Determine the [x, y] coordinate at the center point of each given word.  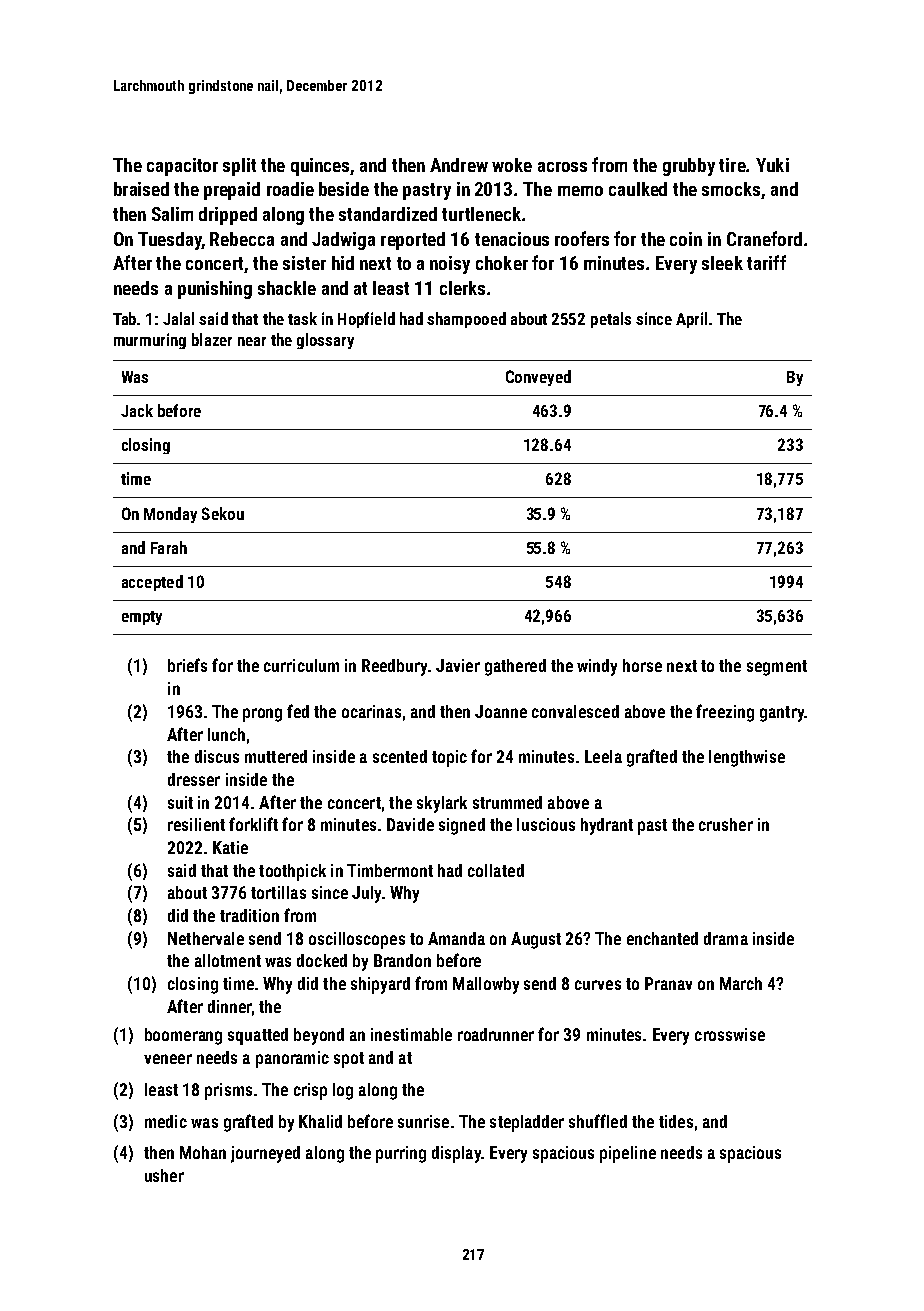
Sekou [223, 513]
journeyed [265, 1154]
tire [732, 165]
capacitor [182, 167]
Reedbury [394, 667]
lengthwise [747, 758]
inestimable [411, 1034]
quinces [320, 167]
